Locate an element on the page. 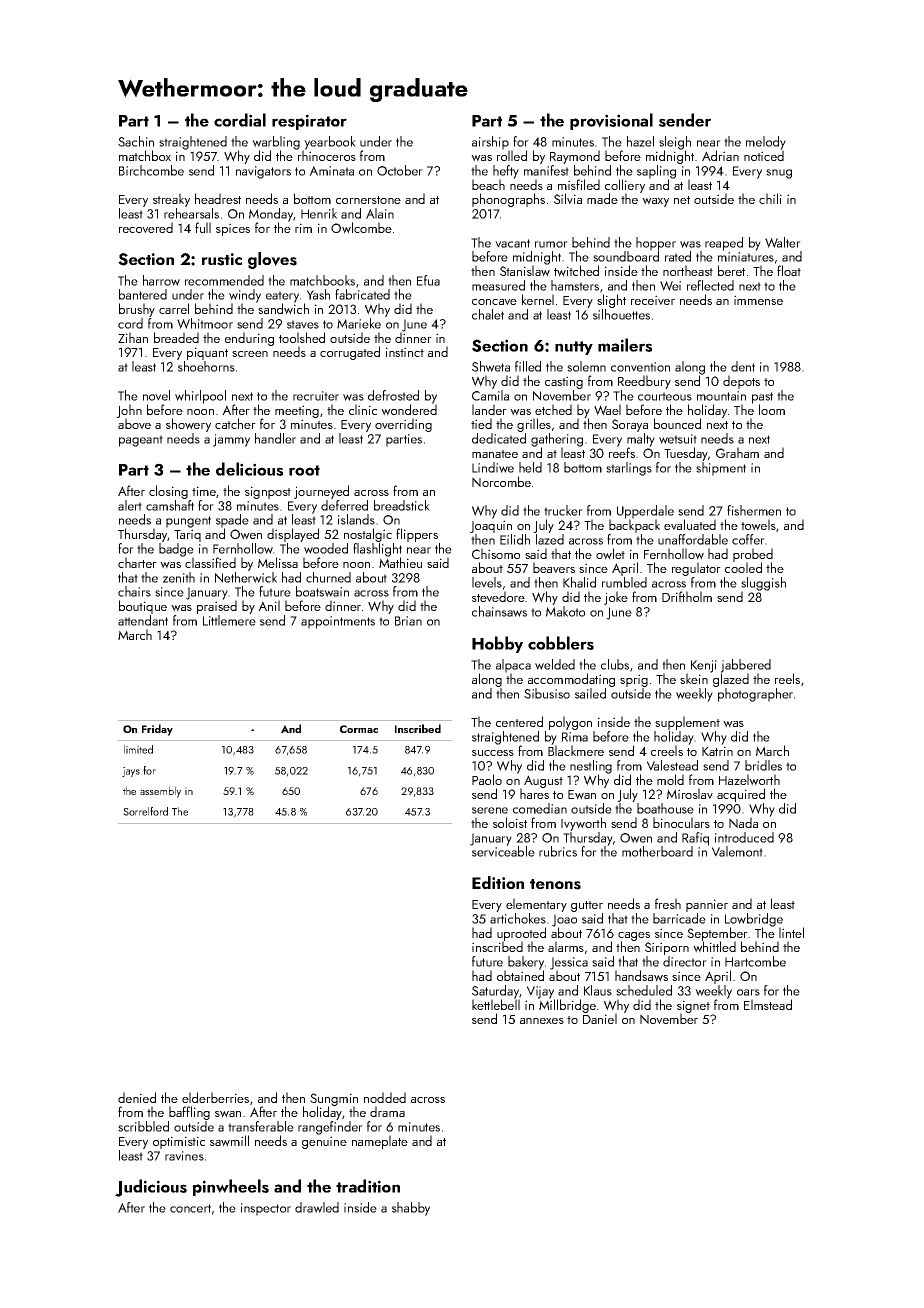 The width and height of the document is (924, 1308). boutique is located at coordinates (143, 607).
